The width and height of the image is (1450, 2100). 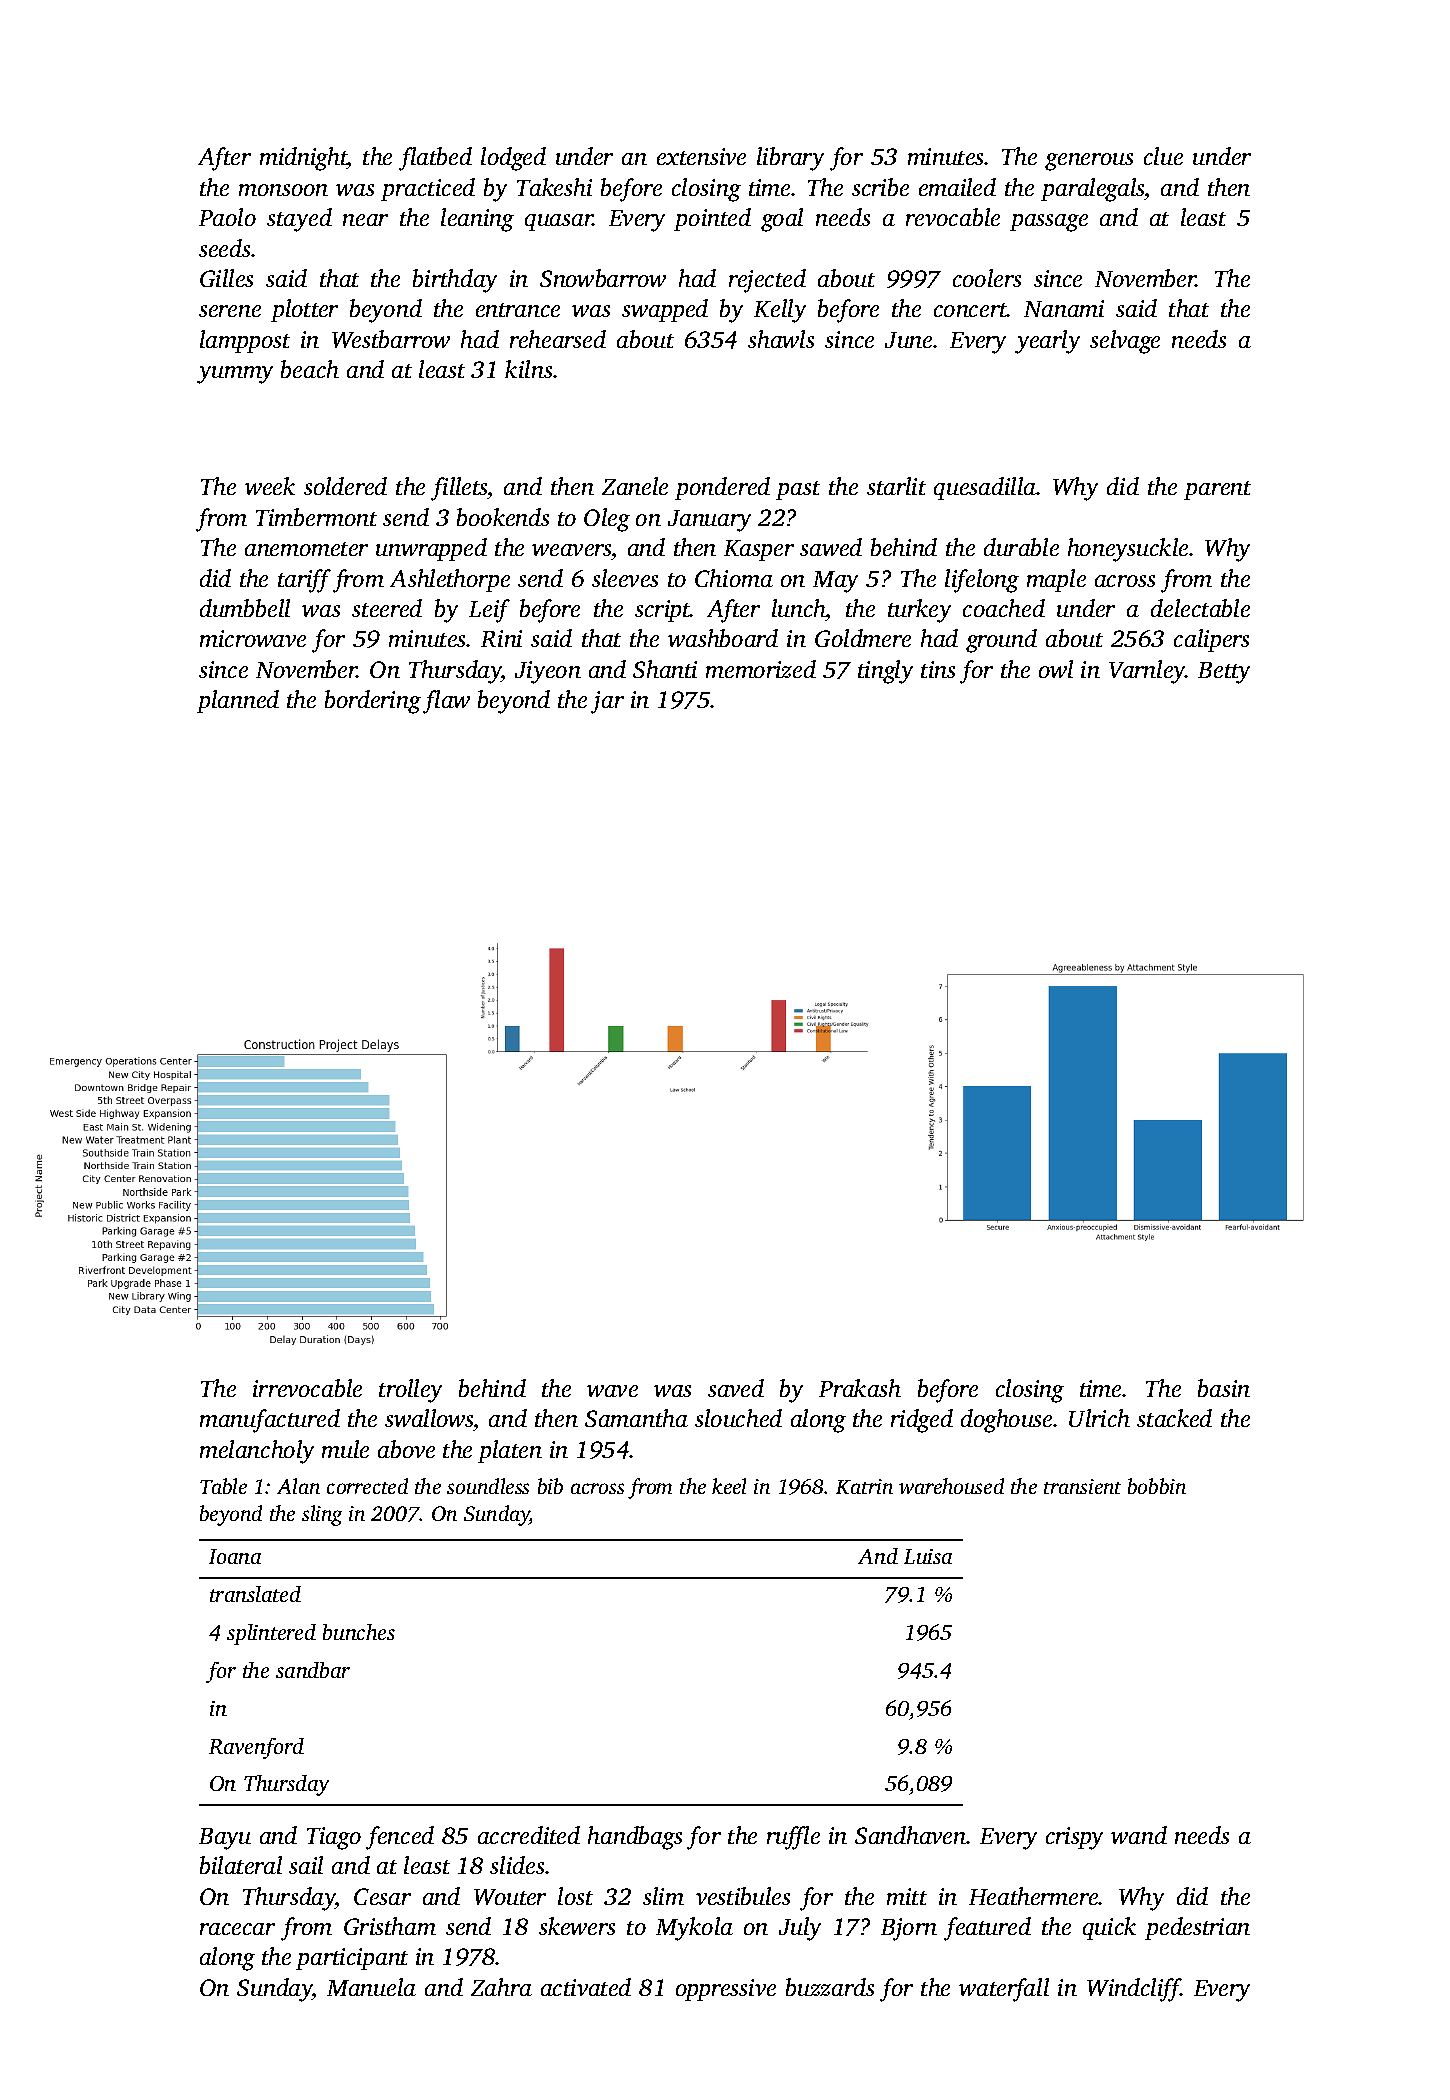 What do you see at coordinates (607, 702) in the image?
I see `jar` at bounding box center [607, 702].
